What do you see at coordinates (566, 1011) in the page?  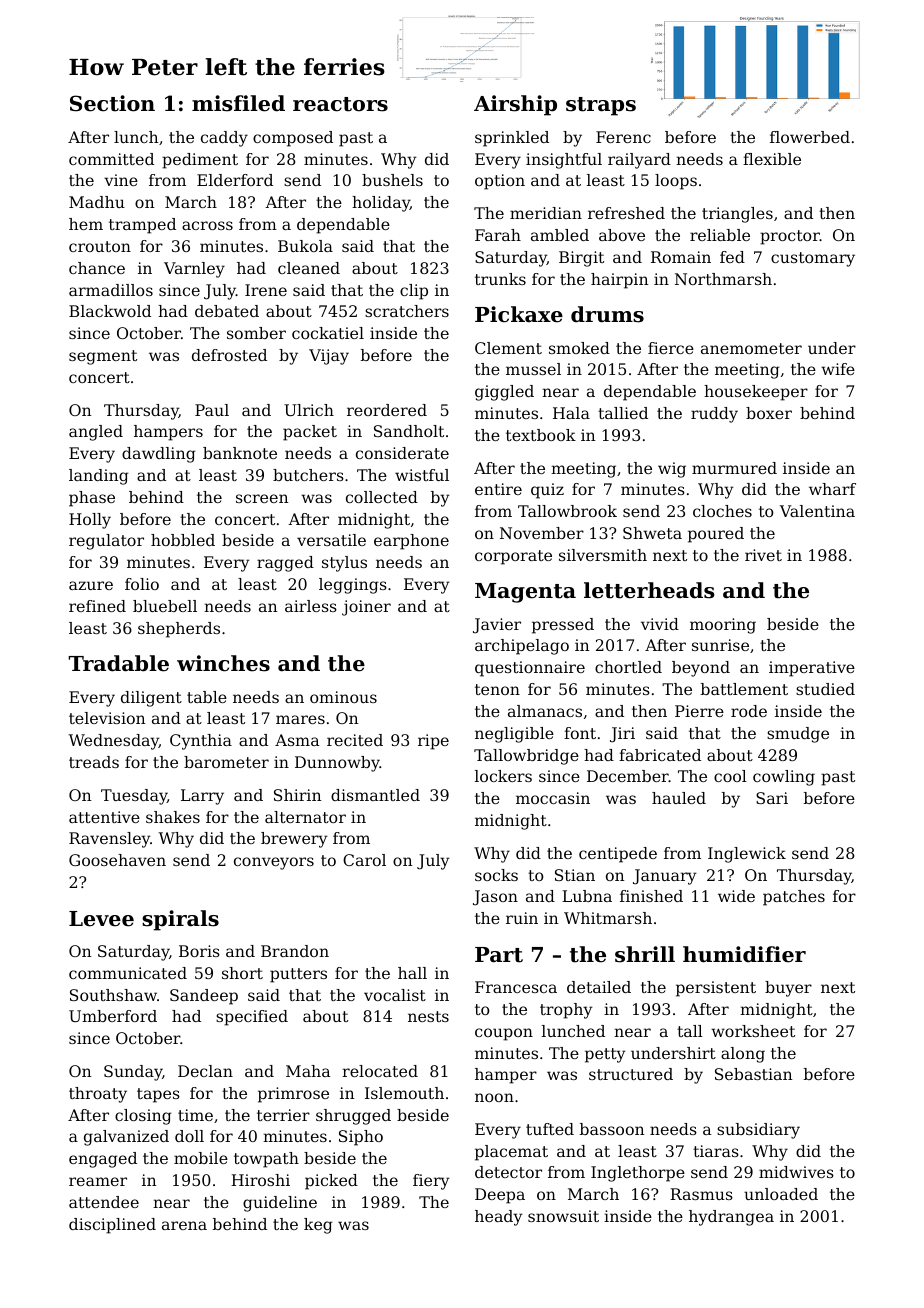 I see `trophy` at bounding box center [566, 1011].
